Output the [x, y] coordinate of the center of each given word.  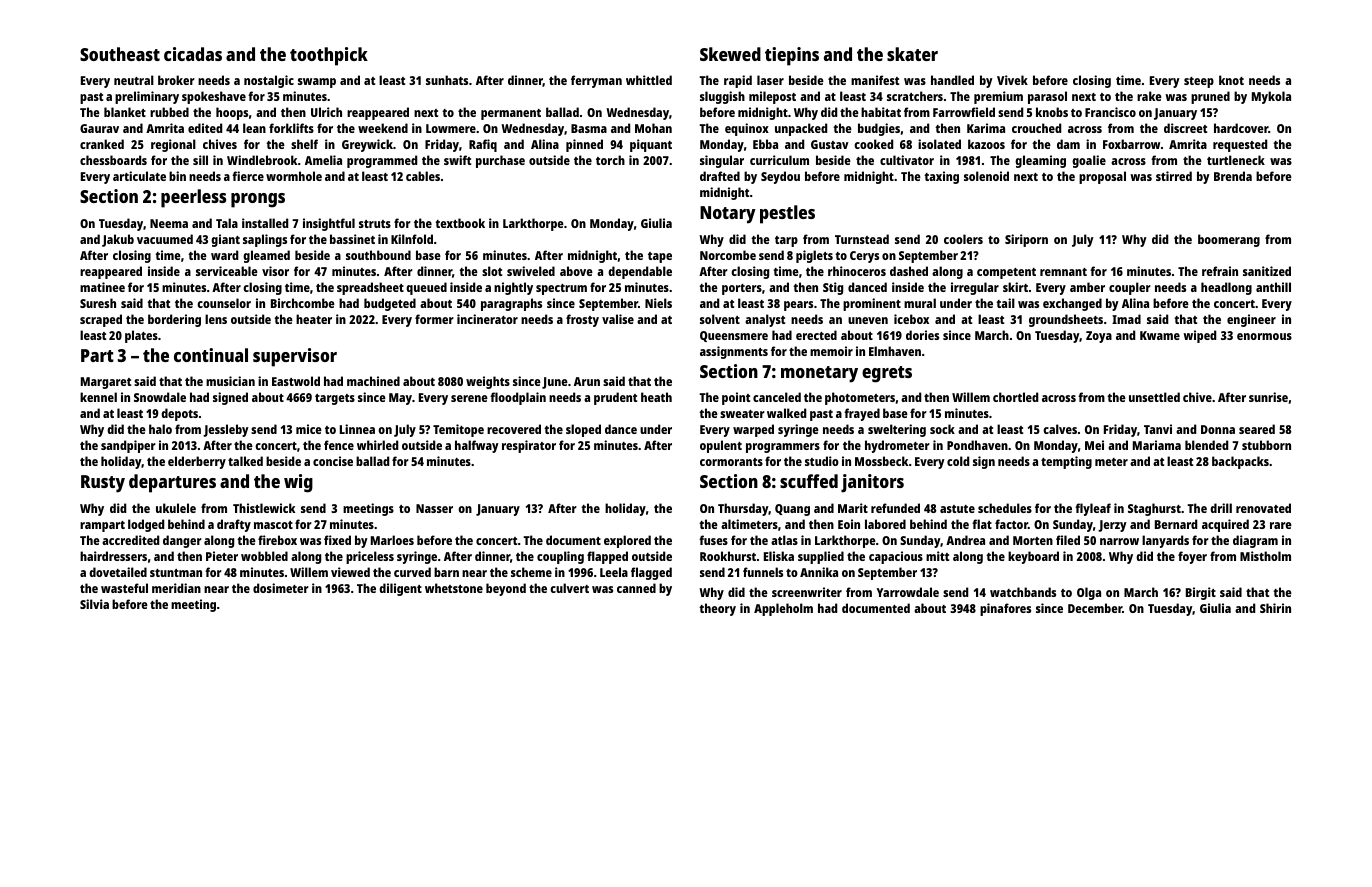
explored [627, 541]
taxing [941, 177]
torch [610, 160]
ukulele [176, 508]
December [1095, 608]
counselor [224, 303]
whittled [649, 80]
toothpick [329, 56]
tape [660, 257]
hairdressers [113, 556]
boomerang [1229, 240]
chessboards [113, 160]
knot [1231, 80]
